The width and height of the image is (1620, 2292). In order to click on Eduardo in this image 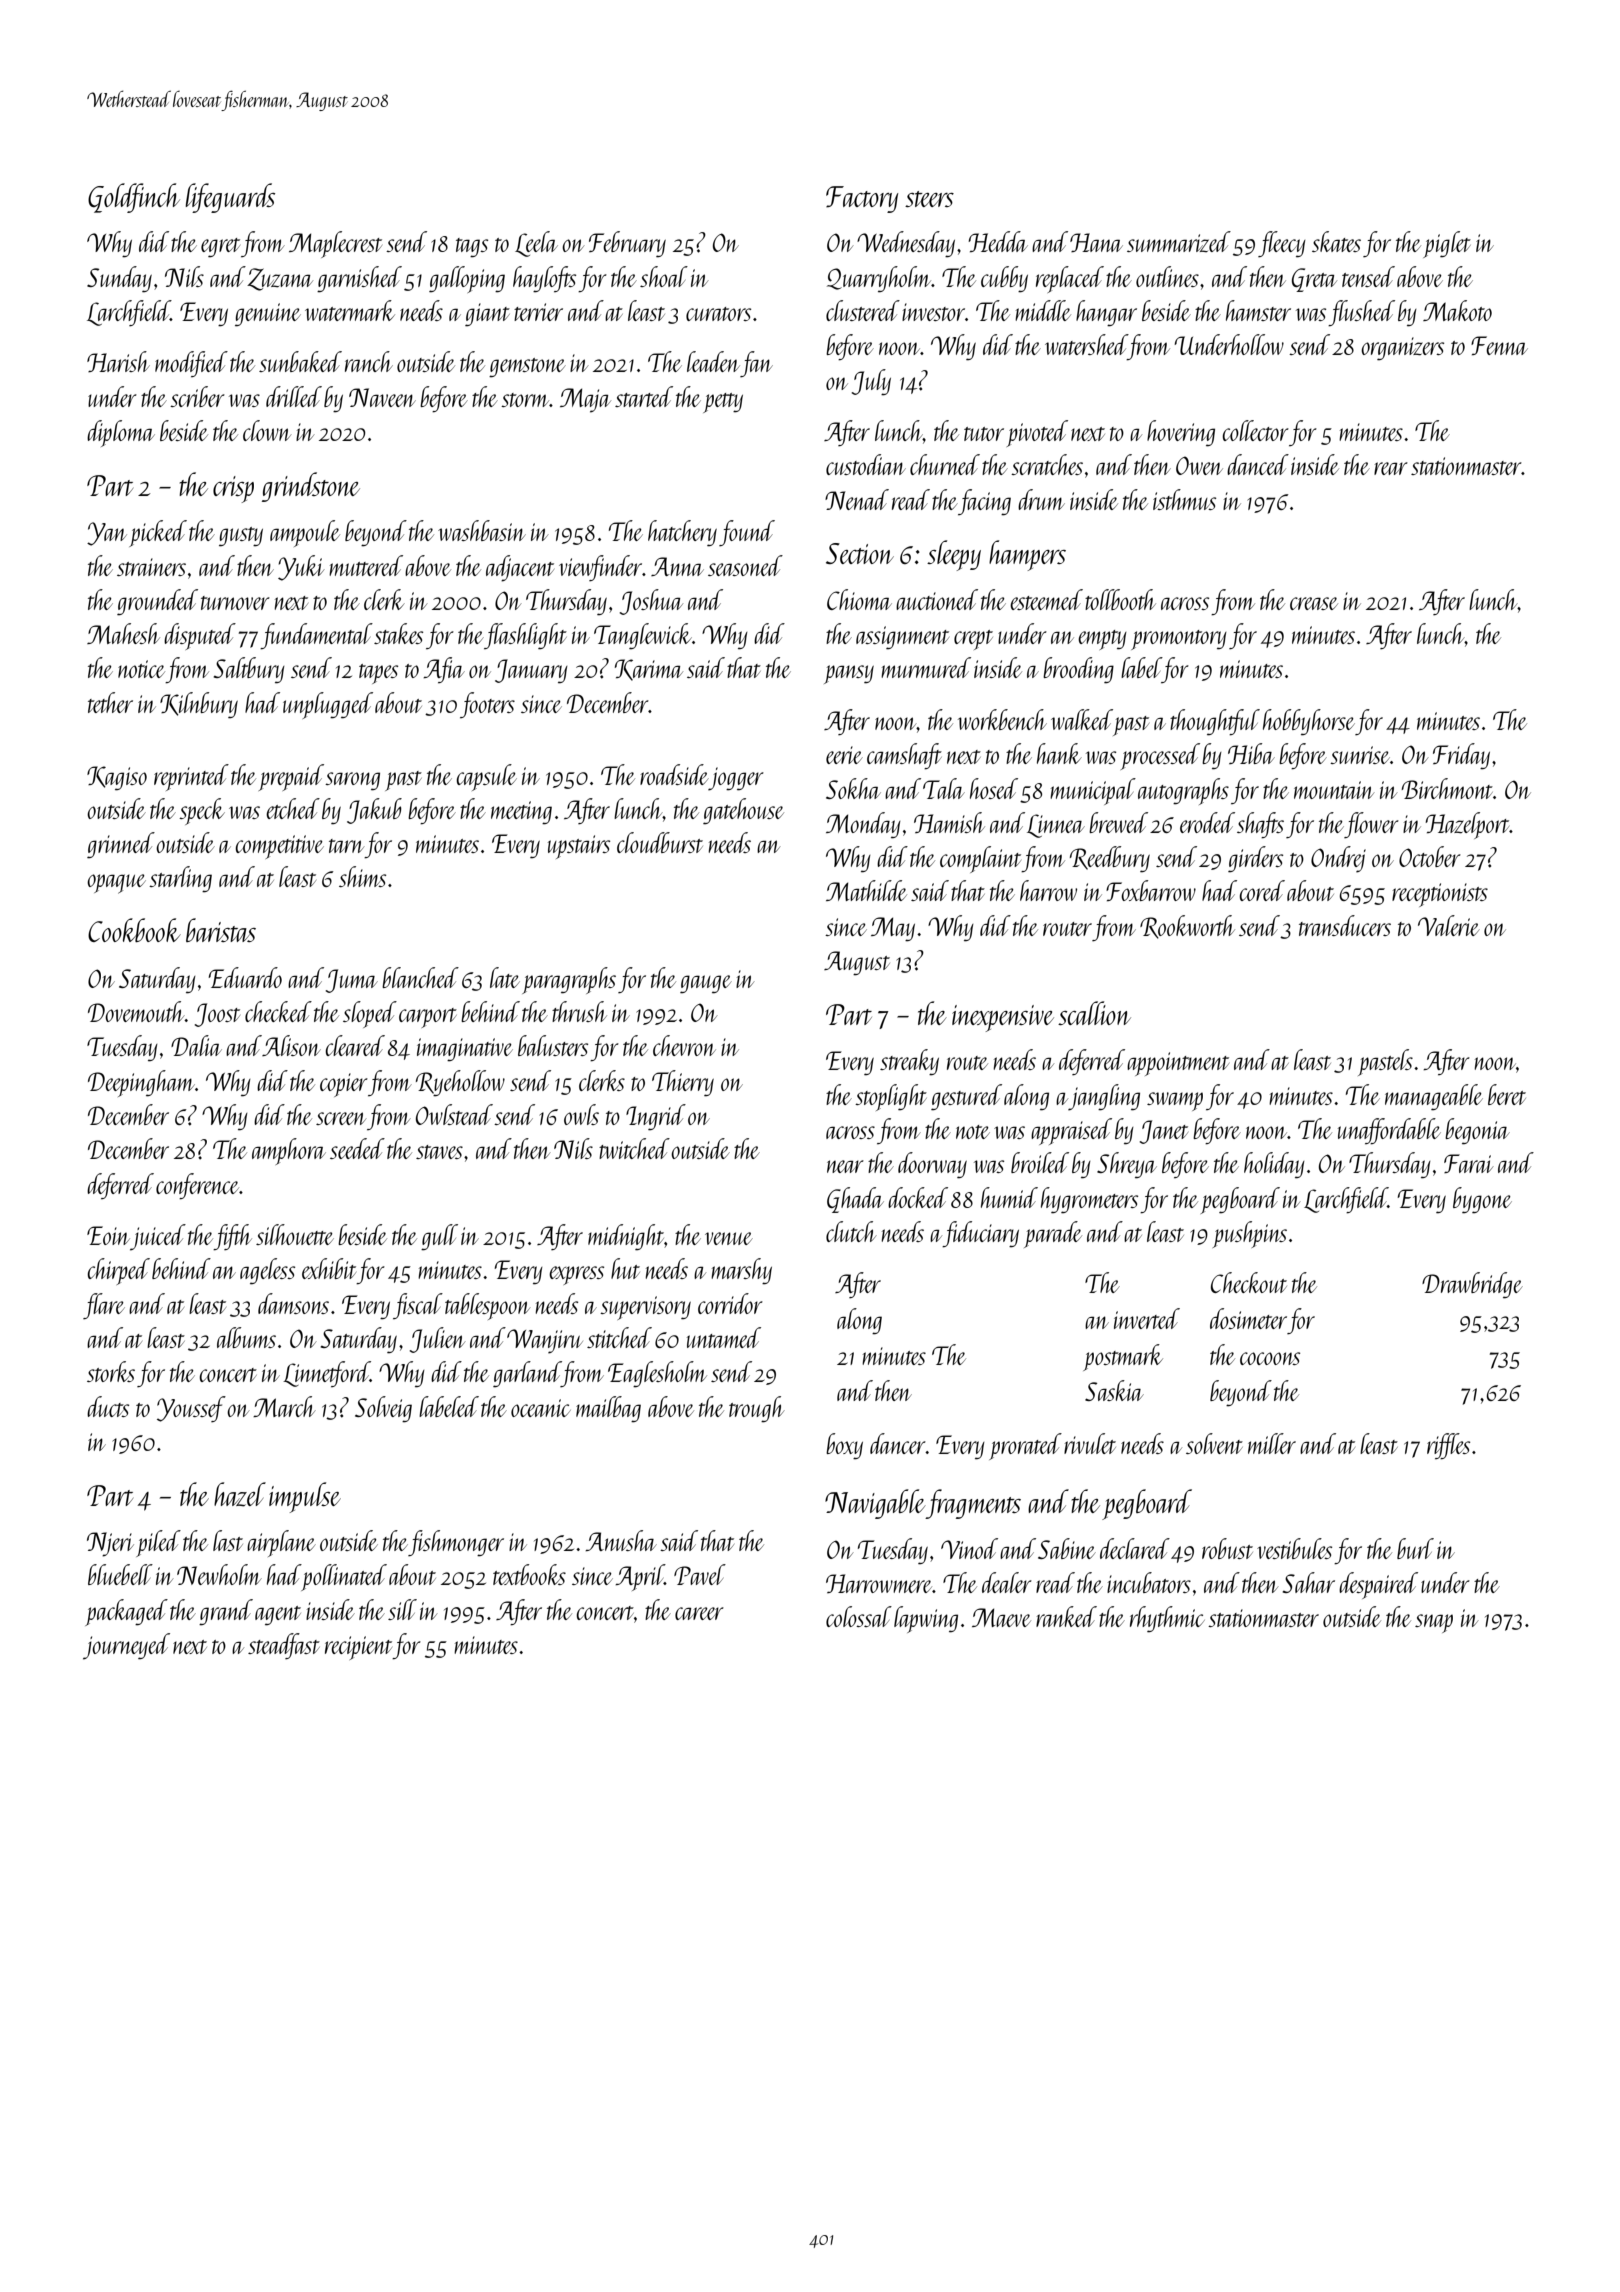, I will do `click(245, 977)`.
